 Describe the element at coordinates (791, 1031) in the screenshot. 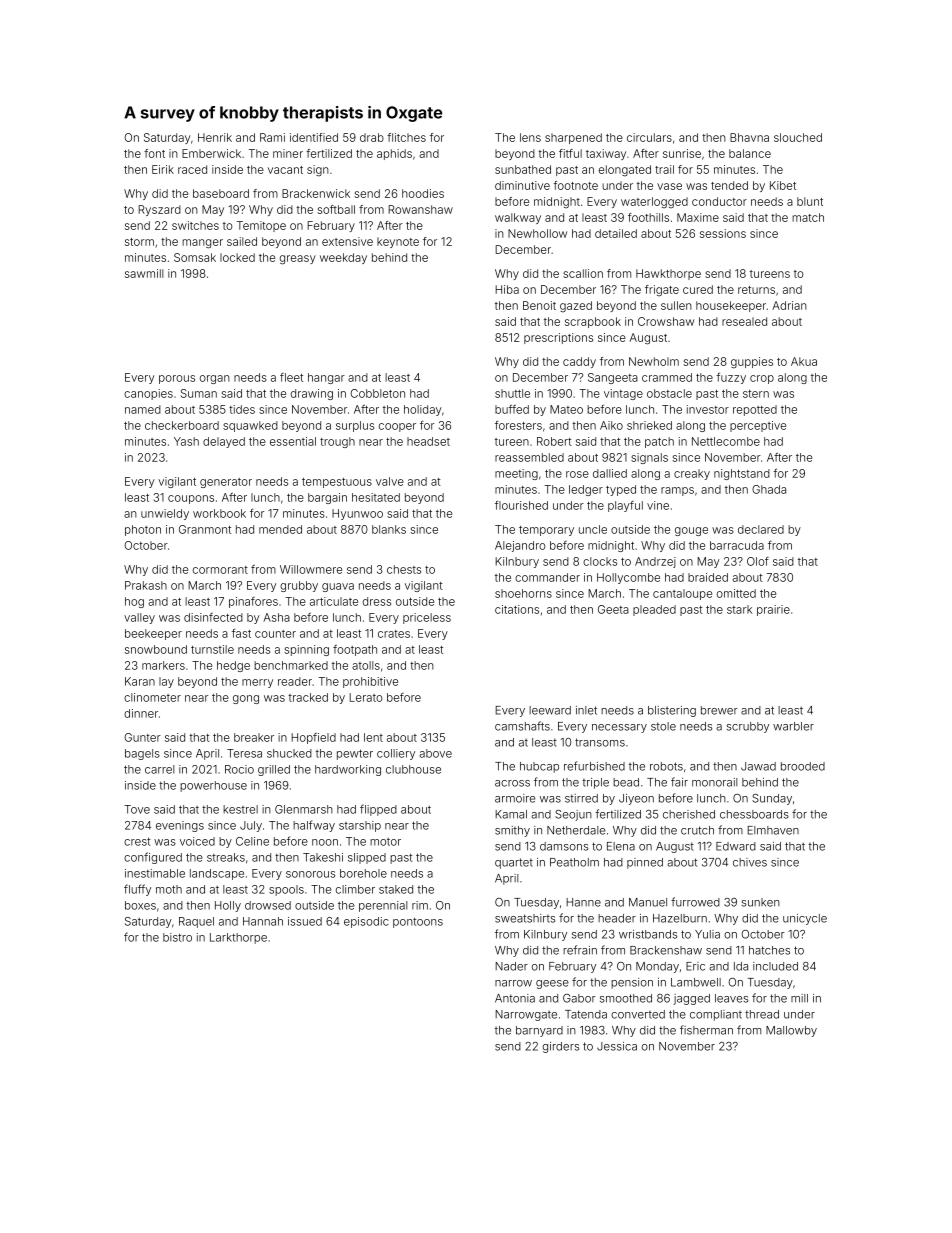

I see `Mallowby` at that location.
